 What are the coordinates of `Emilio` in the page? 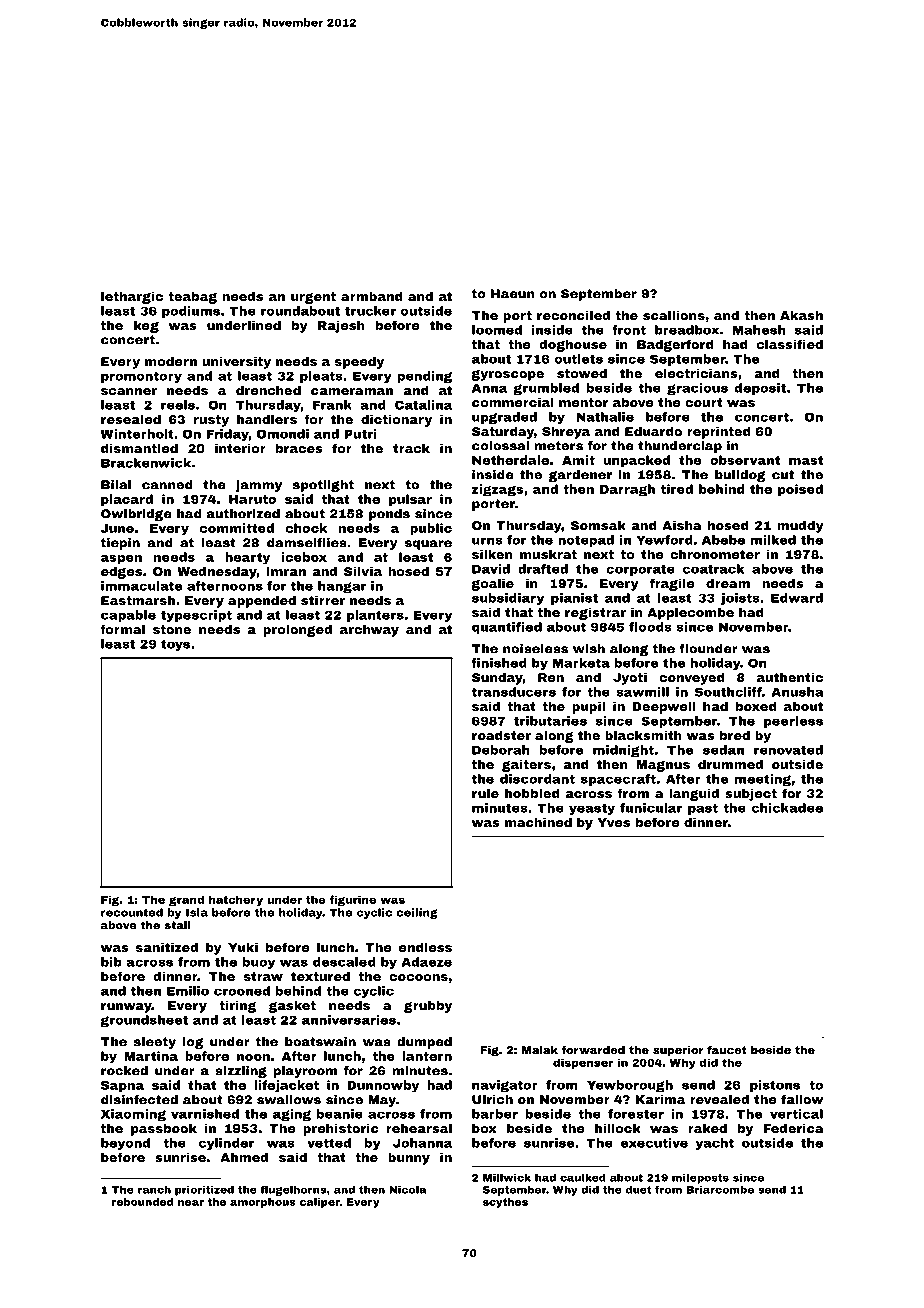 It's located at (188, 991).
